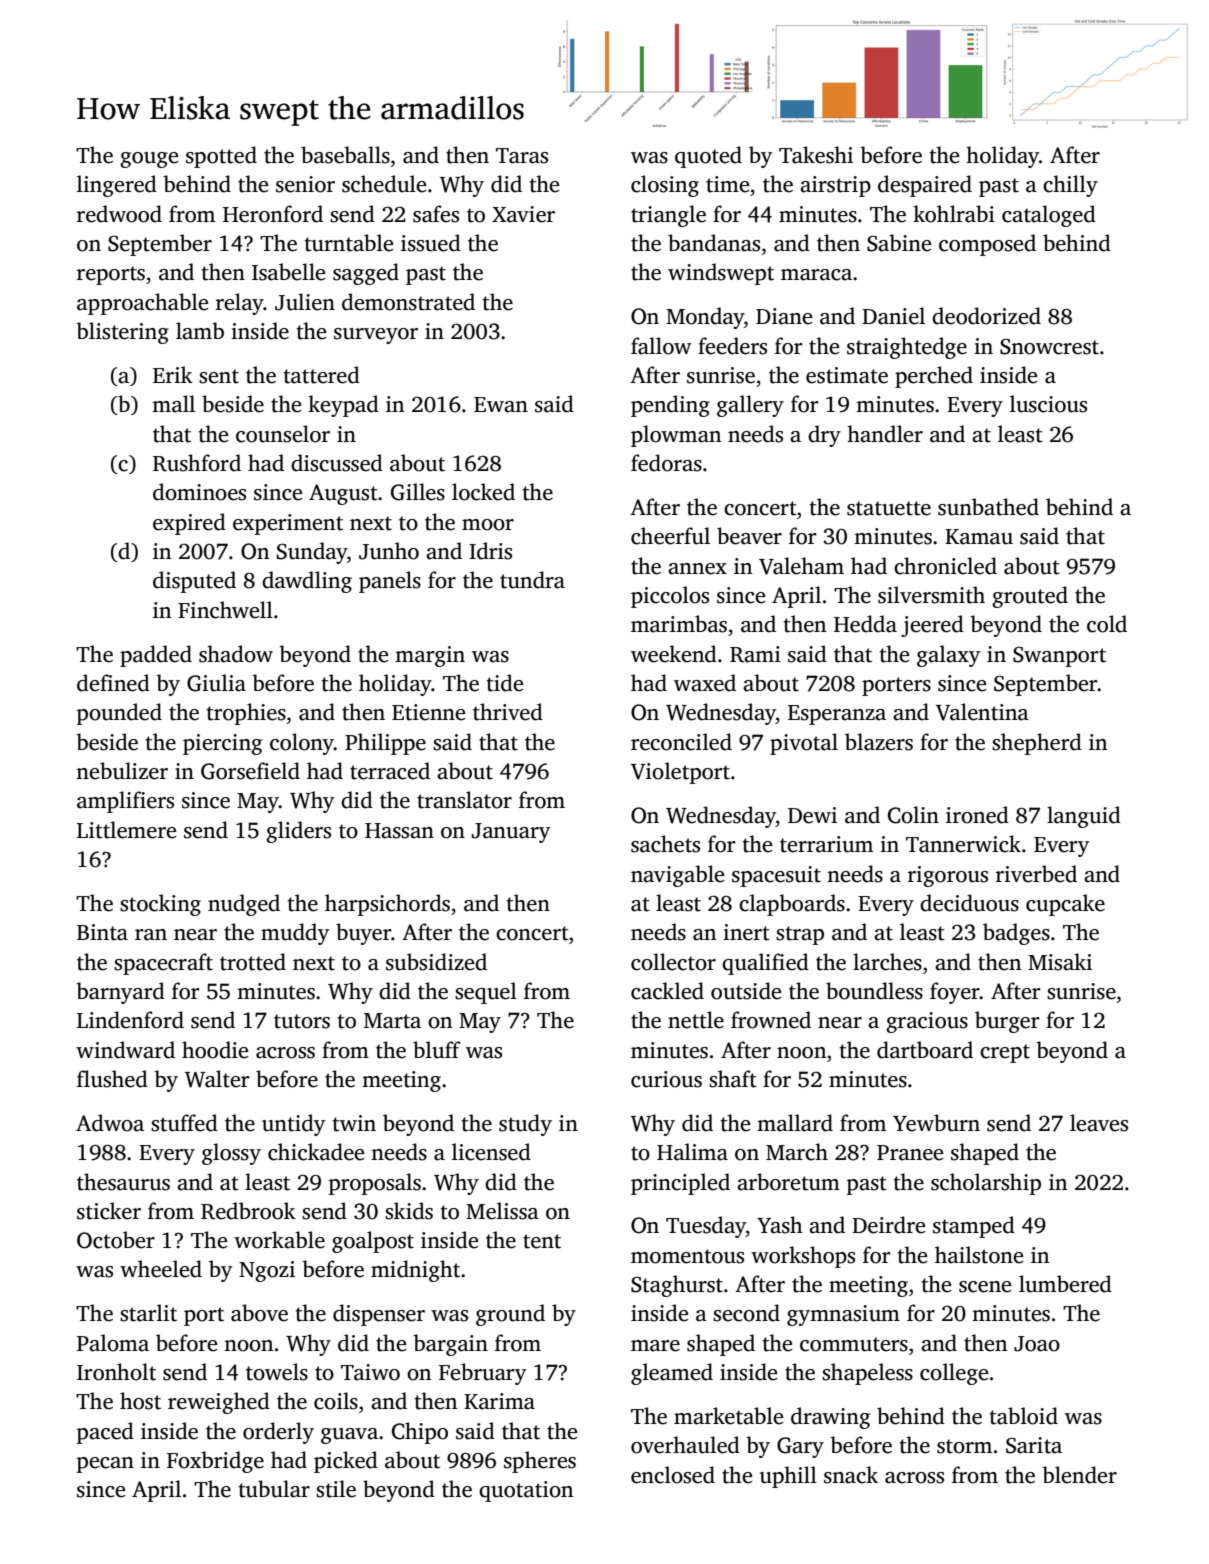  I want to click on quotation, so click(526, 1491).
